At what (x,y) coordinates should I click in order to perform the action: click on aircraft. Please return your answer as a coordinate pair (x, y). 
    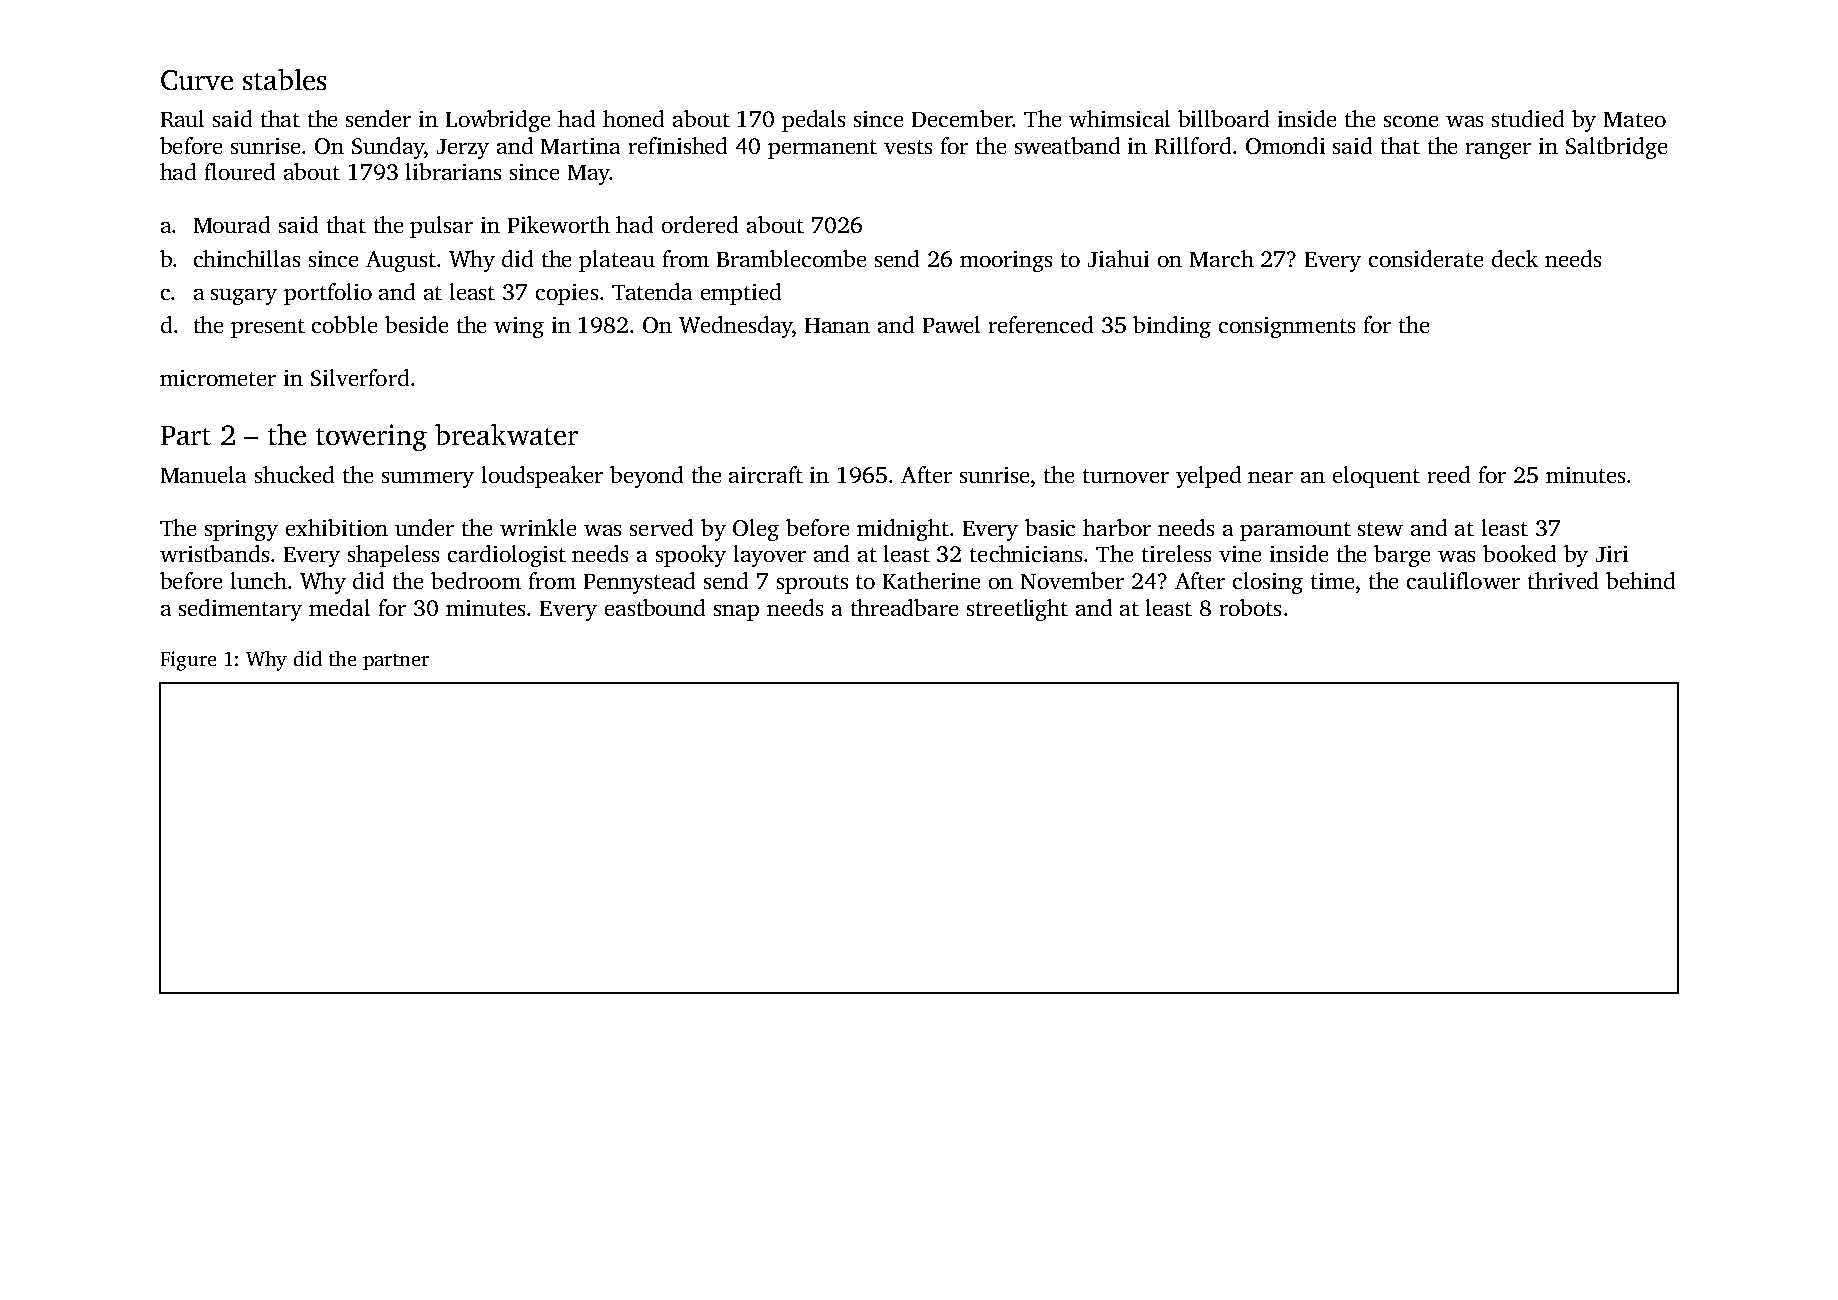
    Looking at the image, I should click on (766, 474).
